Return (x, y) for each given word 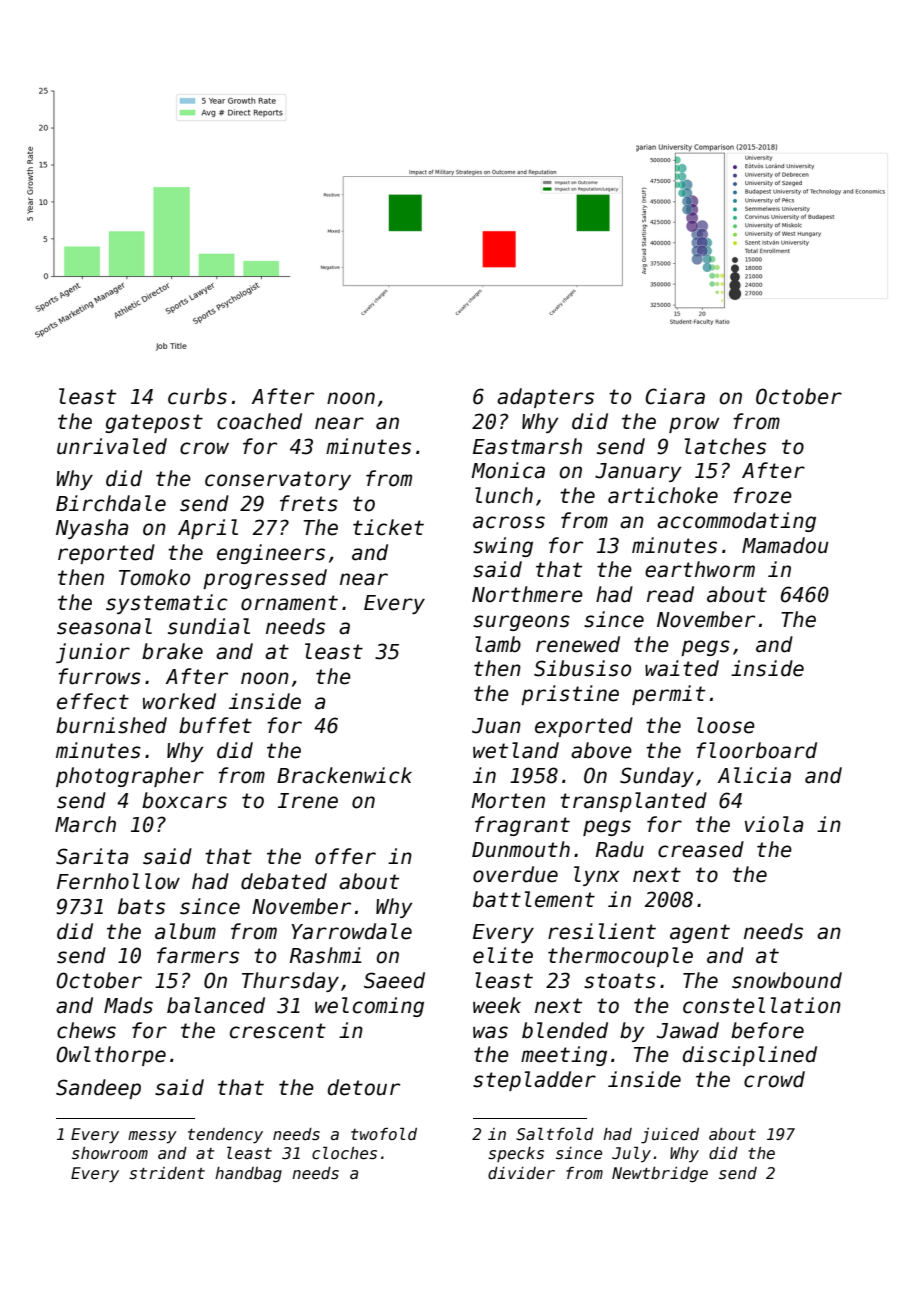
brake (172, 651)
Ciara (675, 396)
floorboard (756, 750)
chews (86, 1030)
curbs (197, 396)
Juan (496, 726)
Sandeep (98, 1089)
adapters (545, 398)
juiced (670, 1136)
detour (364, 1087)
